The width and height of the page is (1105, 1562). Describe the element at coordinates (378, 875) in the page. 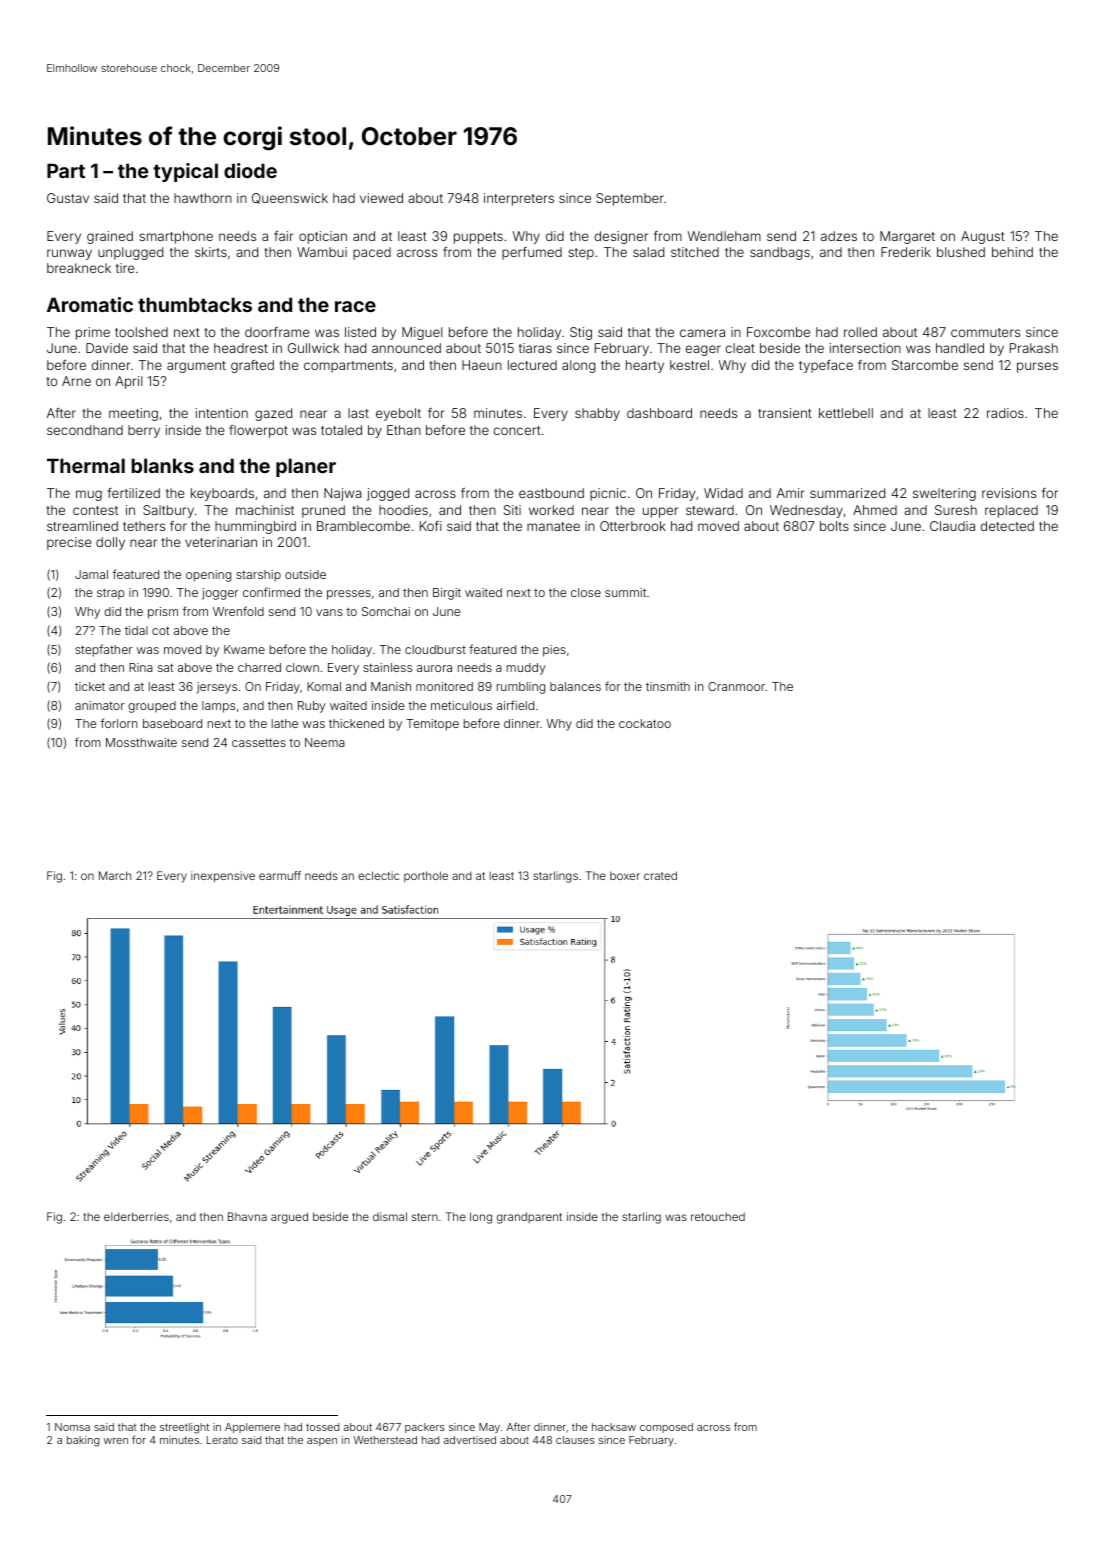

I see `eclectic` at that location.
